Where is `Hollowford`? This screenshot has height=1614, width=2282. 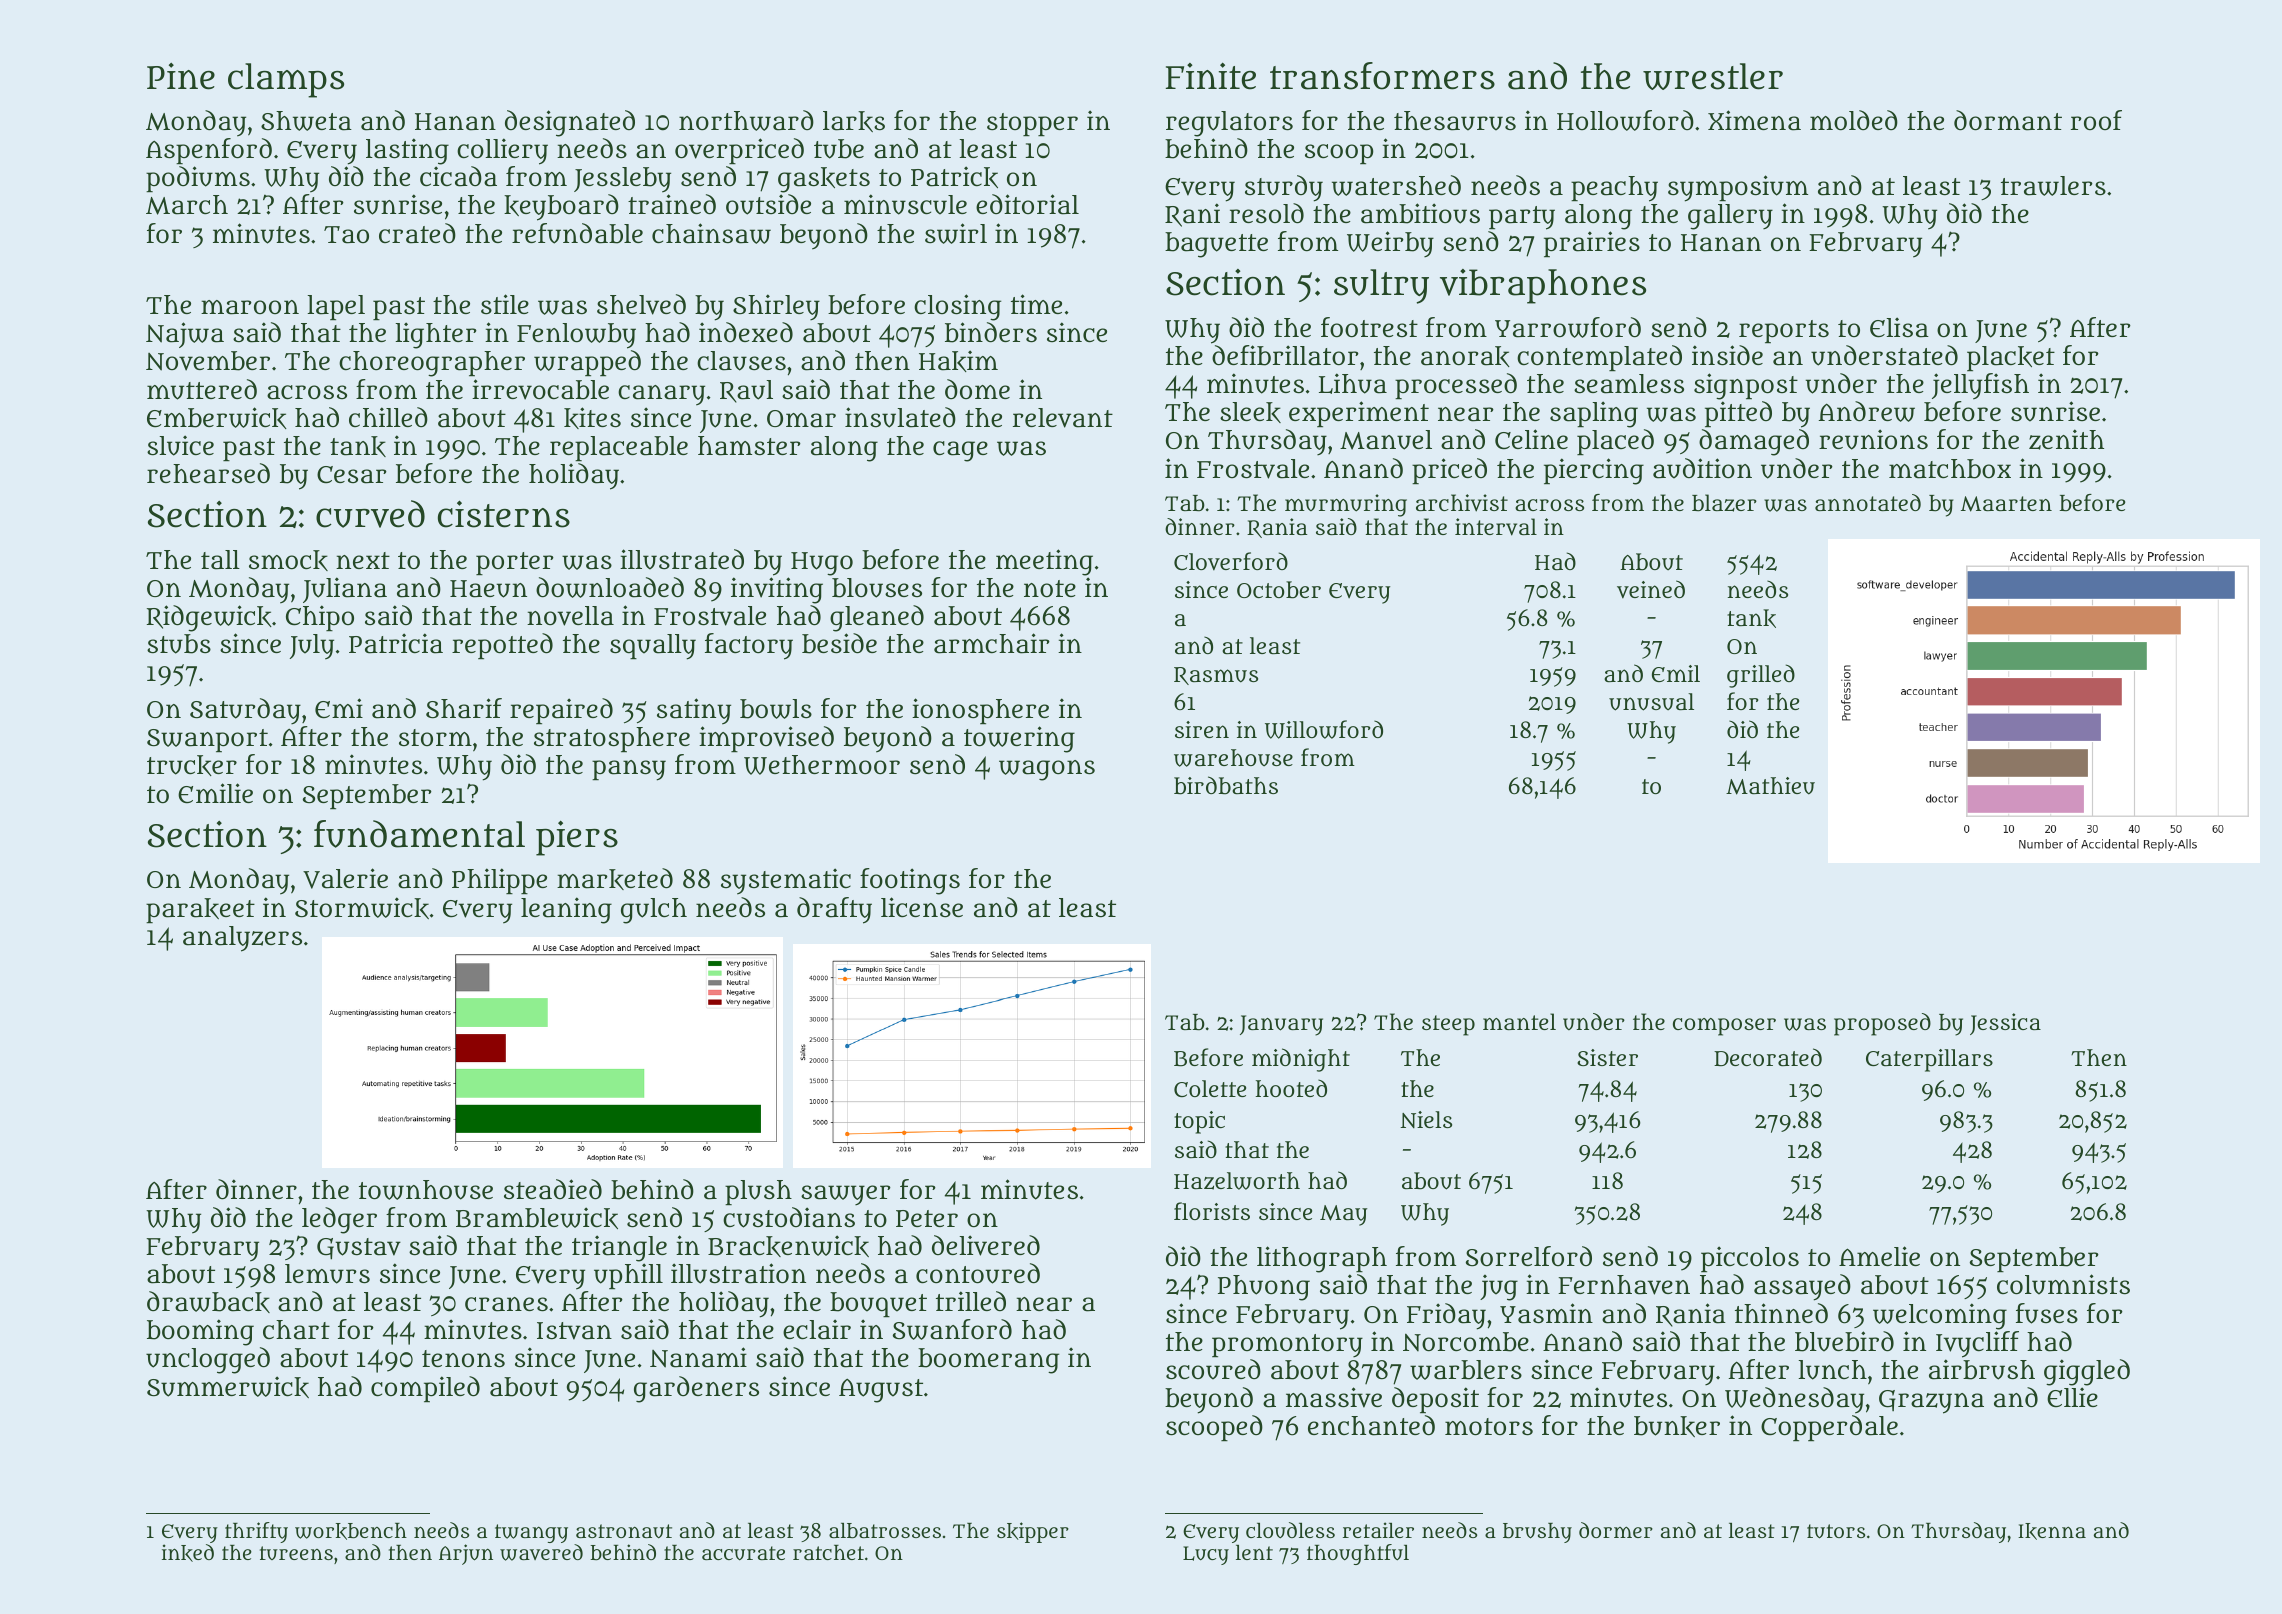
Hollowford is located at coordinates (1625, 120).
